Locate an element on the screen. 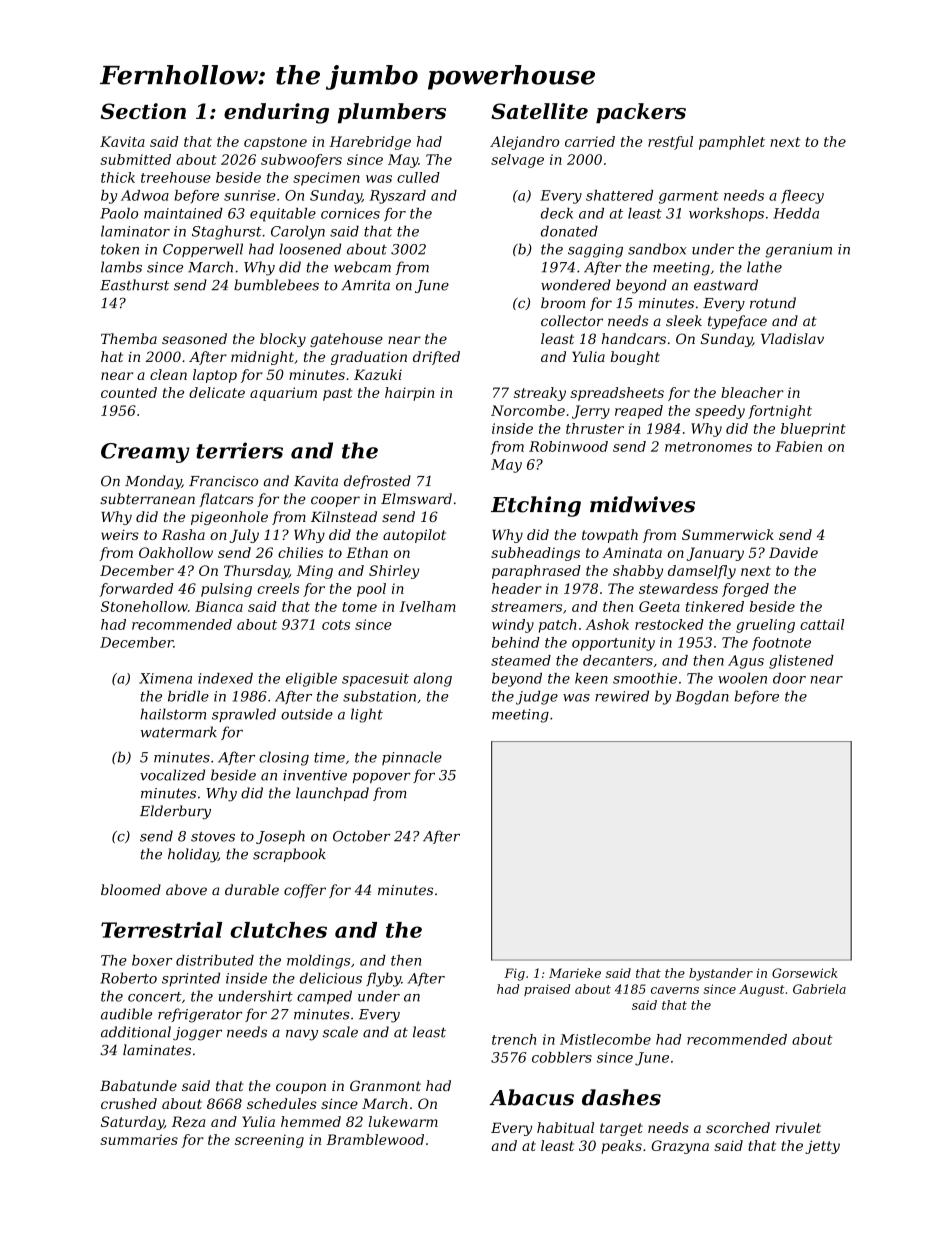 The height and width of the screenshot is (1233, 952). Bogdan is located at coordinates (702, 697).
